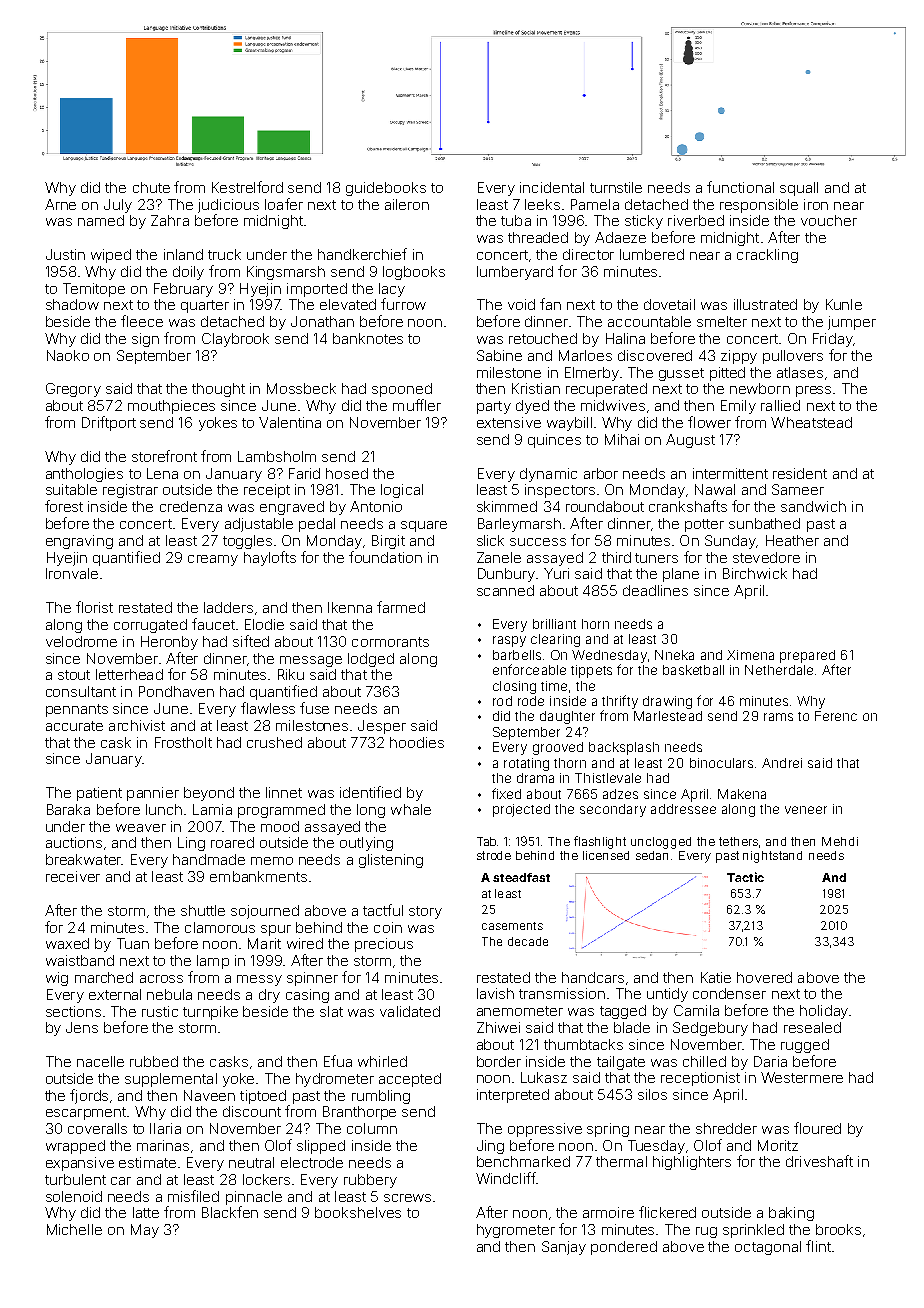 The image size is (924, 1308). What do you see at coordinates (836, 716) in the screenshot?
I see `Ferenc` at bounding box center [836, 716].
